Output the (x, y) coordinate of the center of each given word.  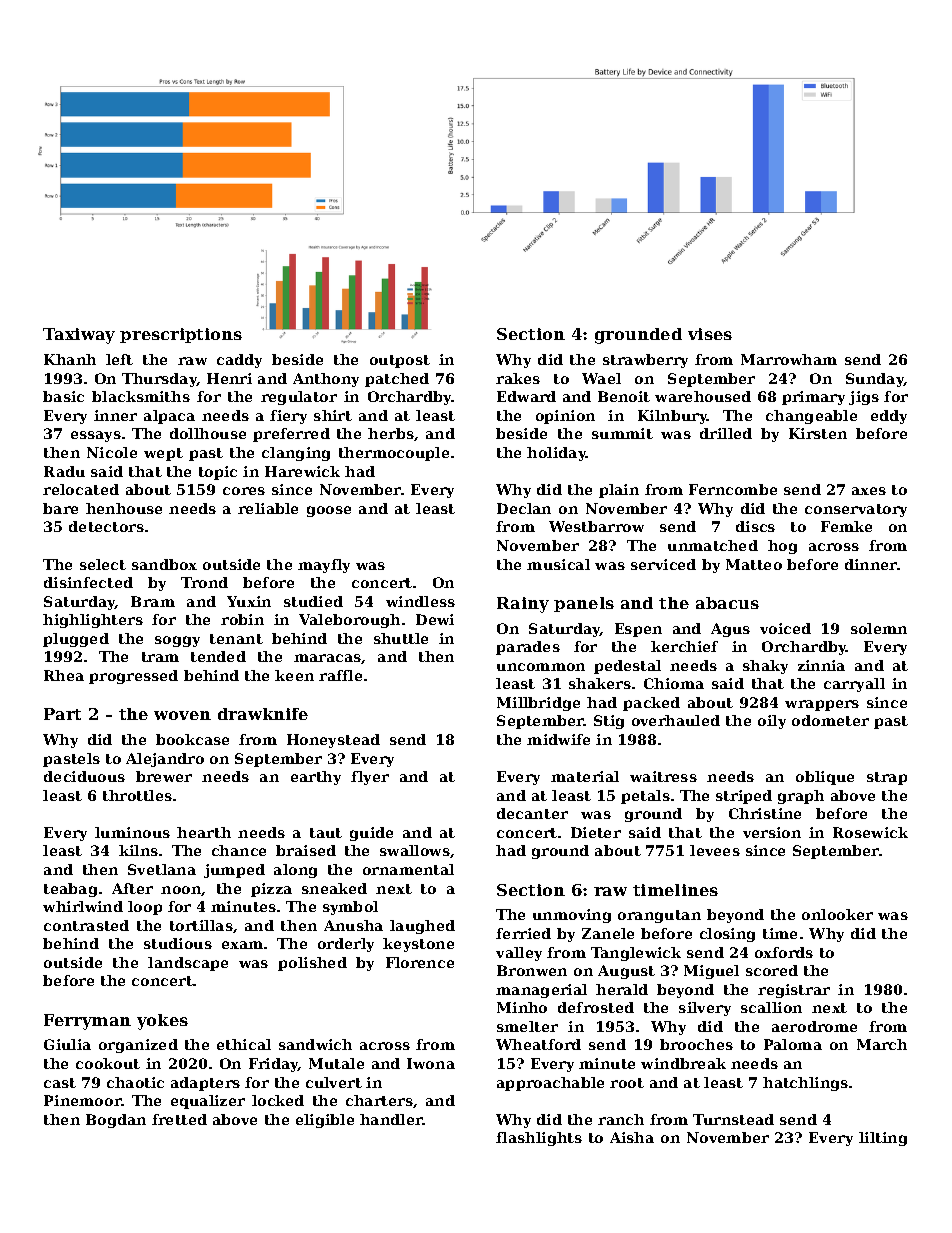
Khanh (70, 359)
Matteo (754, 564)
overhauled (676, 720)
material (585, 776)
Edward (526, 396)
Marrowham (789, 359)
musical (558, 564)
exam (242, 945)
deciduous (84, 776)
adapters (205, 1084)
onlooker (837, 914)
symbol (350, 908)
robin (242, 619)
